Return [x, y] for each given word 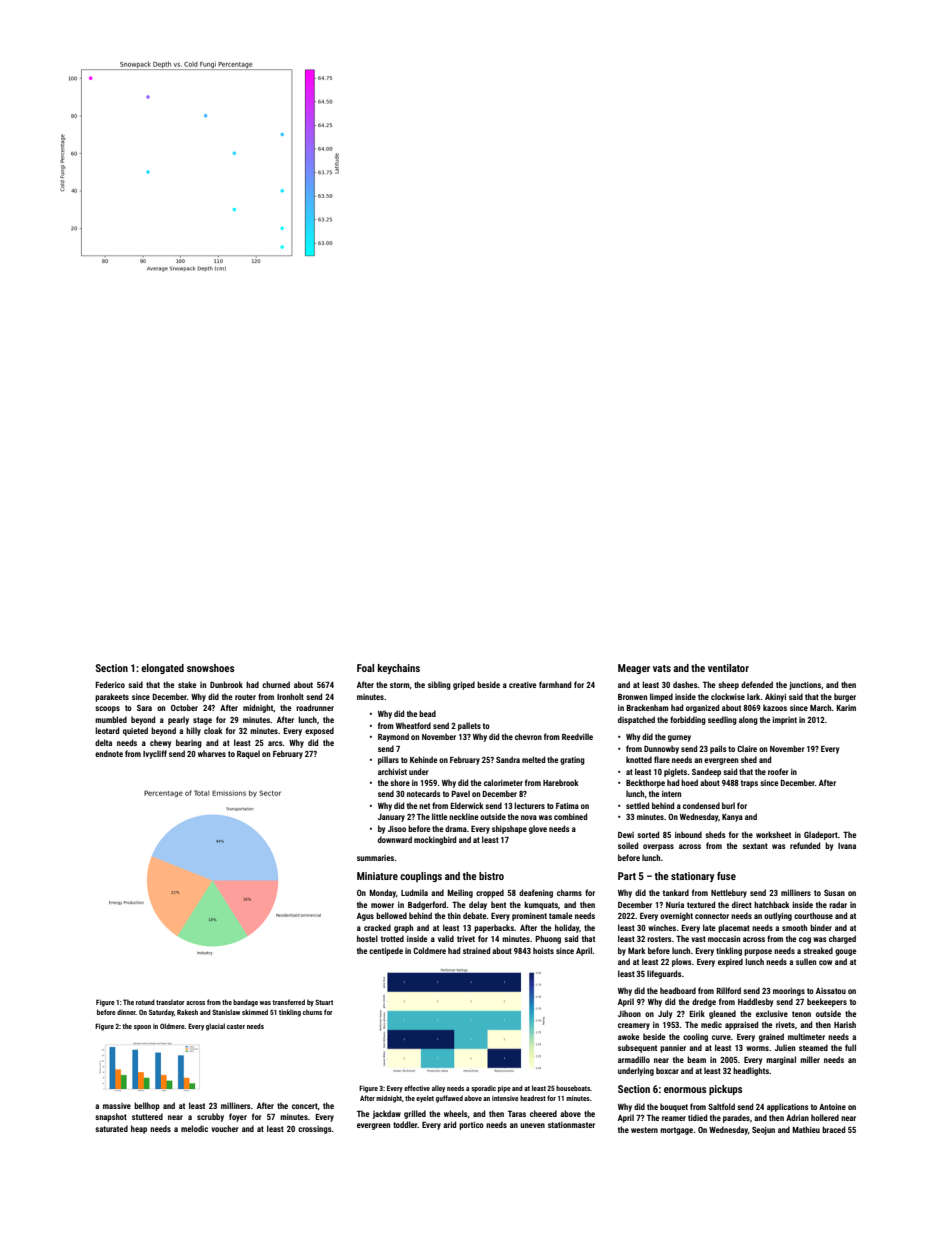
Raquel [248, 754]
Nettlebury [729, 893]
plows [682, 962]
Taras [517, 1113]
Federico [110, 684]
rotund [145, 1002]
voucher [224, 1128]
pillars [388, 760]
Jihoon [629, 1013]
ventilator [728, 668]
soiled [628, 845]
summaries [375, 858]
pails [718, 749]
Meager [634, 669]
